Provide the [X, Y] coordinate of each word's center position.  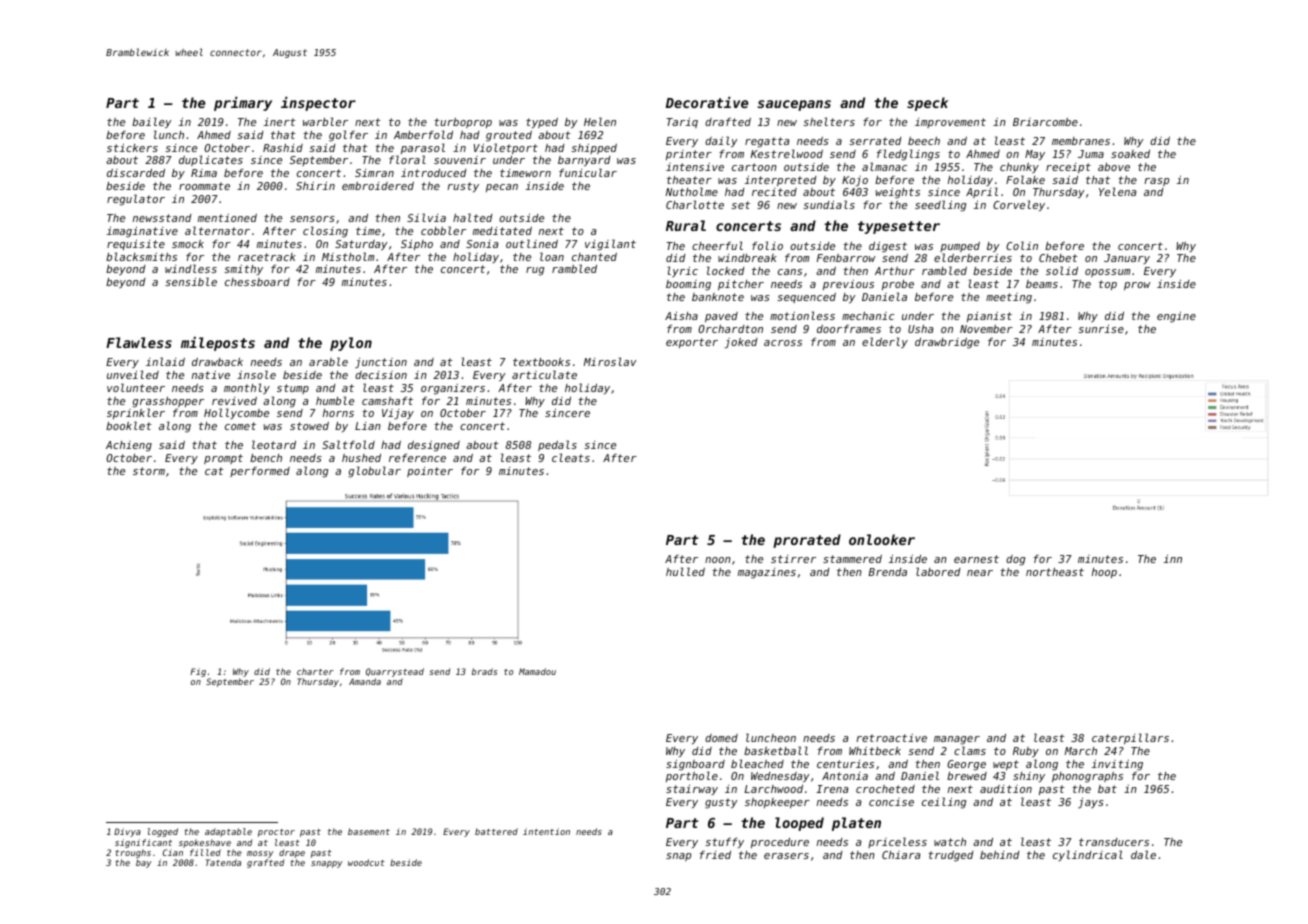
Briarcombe [1045, 122]
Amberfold [423, 134]
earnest [976, 559]
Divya [127, 832]
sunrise [1101, 329]
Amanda [365, 681]
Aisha [681, 316]
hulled [685, 571]
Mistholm [348, 256]
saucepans [794, 105]
